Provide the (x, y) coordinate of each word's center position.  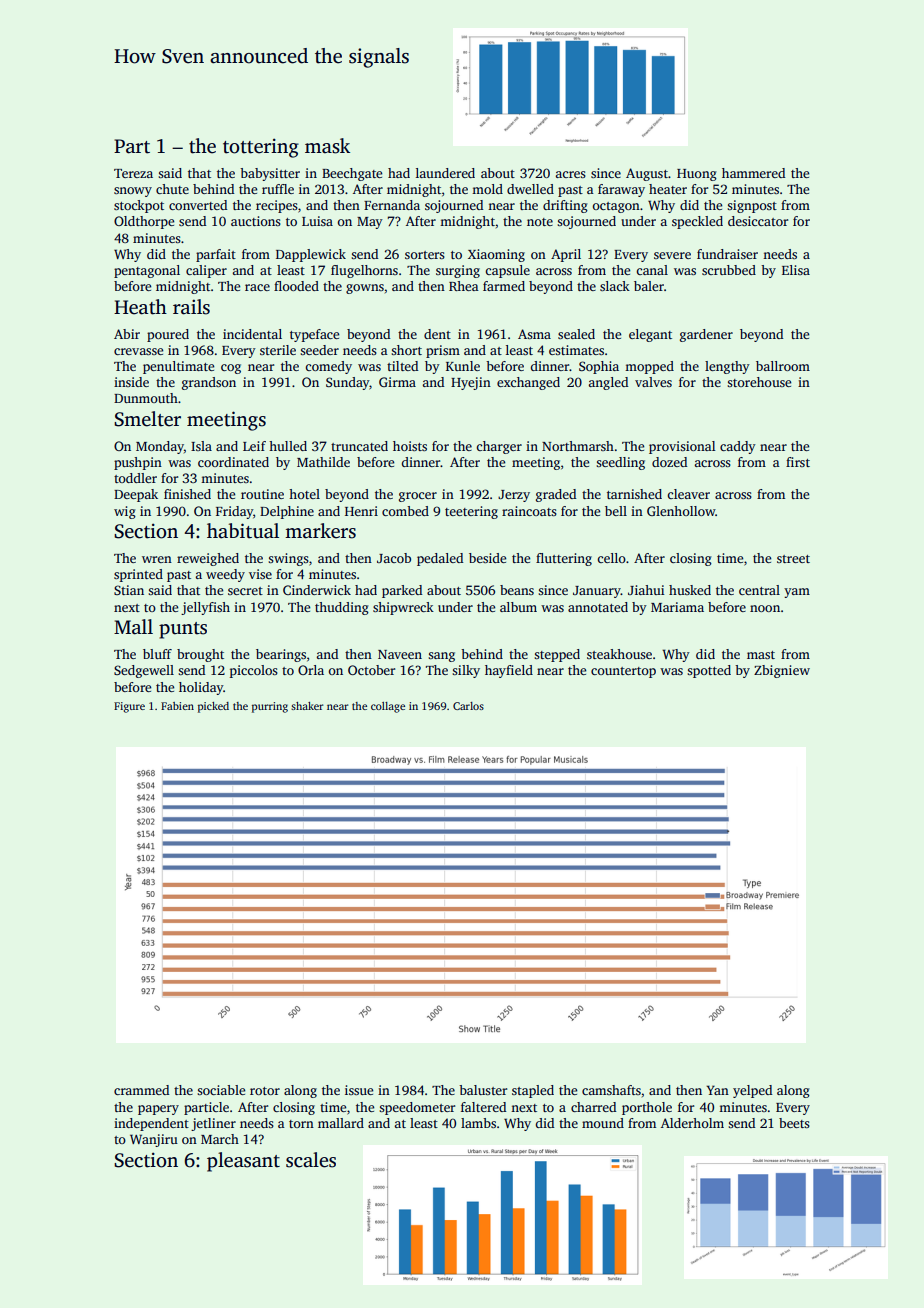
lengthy (727, 367)
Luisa (317, 221)
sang (442, 657)
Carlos (468, 706)
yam (797, 593)
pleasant (243, 1162)
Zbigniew (782, 671)
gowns (365, 289)
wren (157, 559)
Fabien (177, 706)
